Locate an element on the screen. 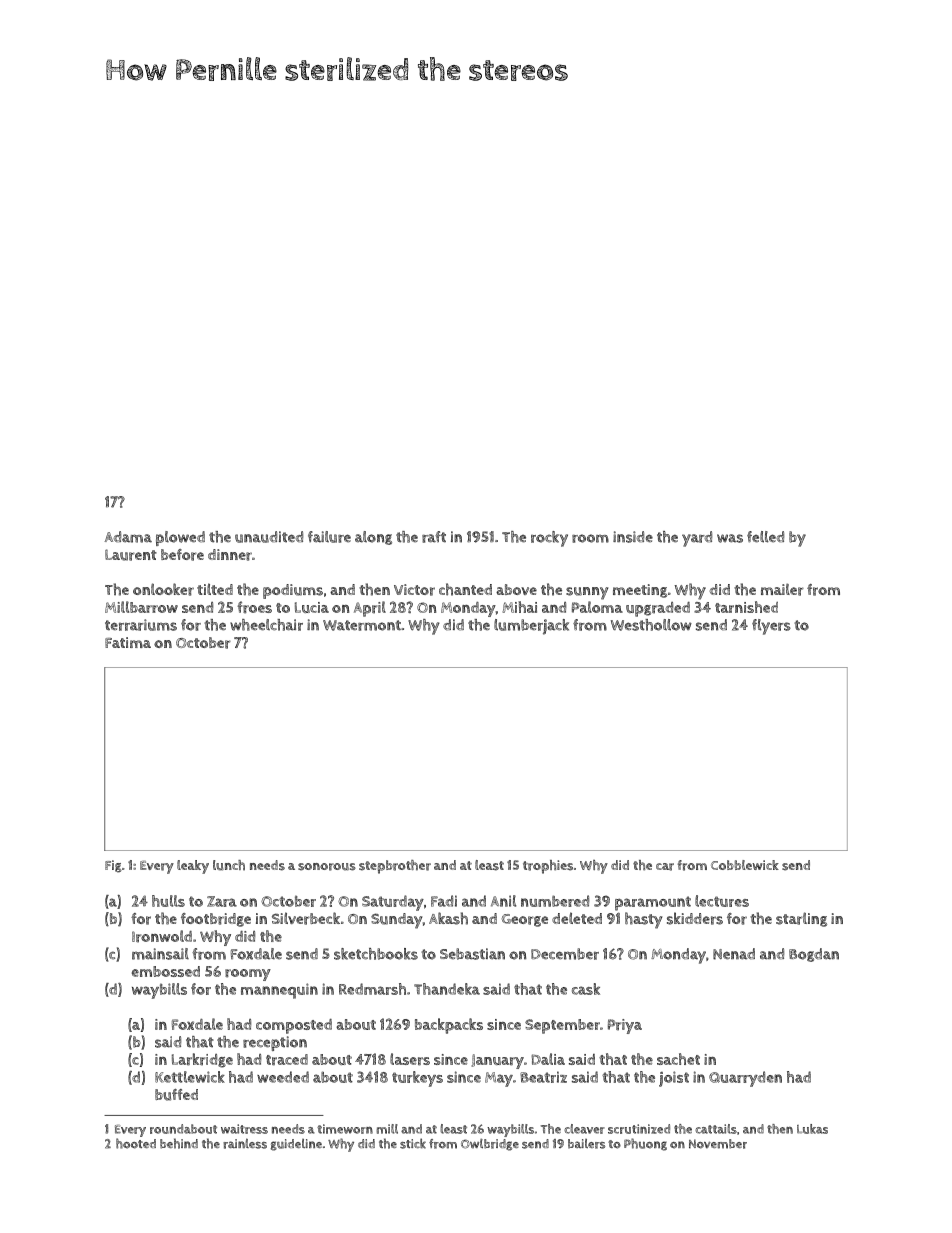 This screenshot has width=952, height=1233. car is located at coordinates (665, 867).
